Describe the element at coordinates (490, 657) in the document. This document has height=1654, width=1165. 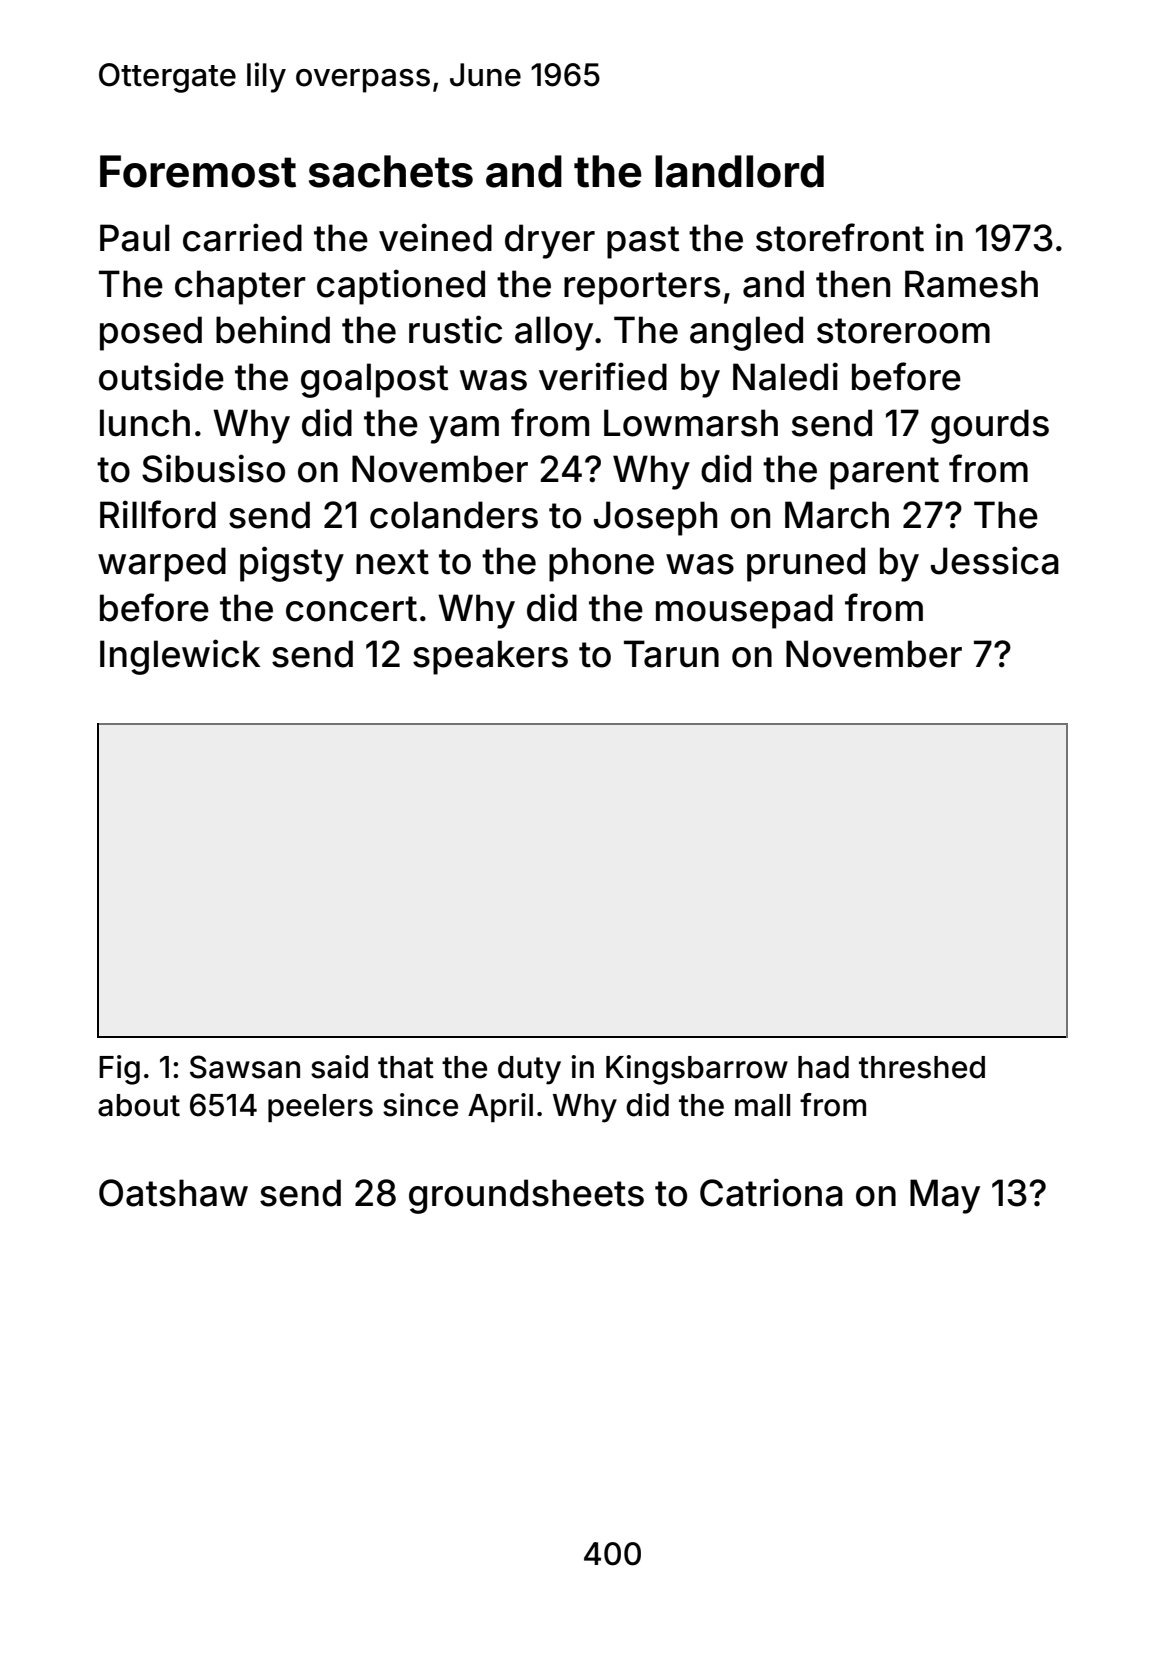
I see `speakers` at that location.
